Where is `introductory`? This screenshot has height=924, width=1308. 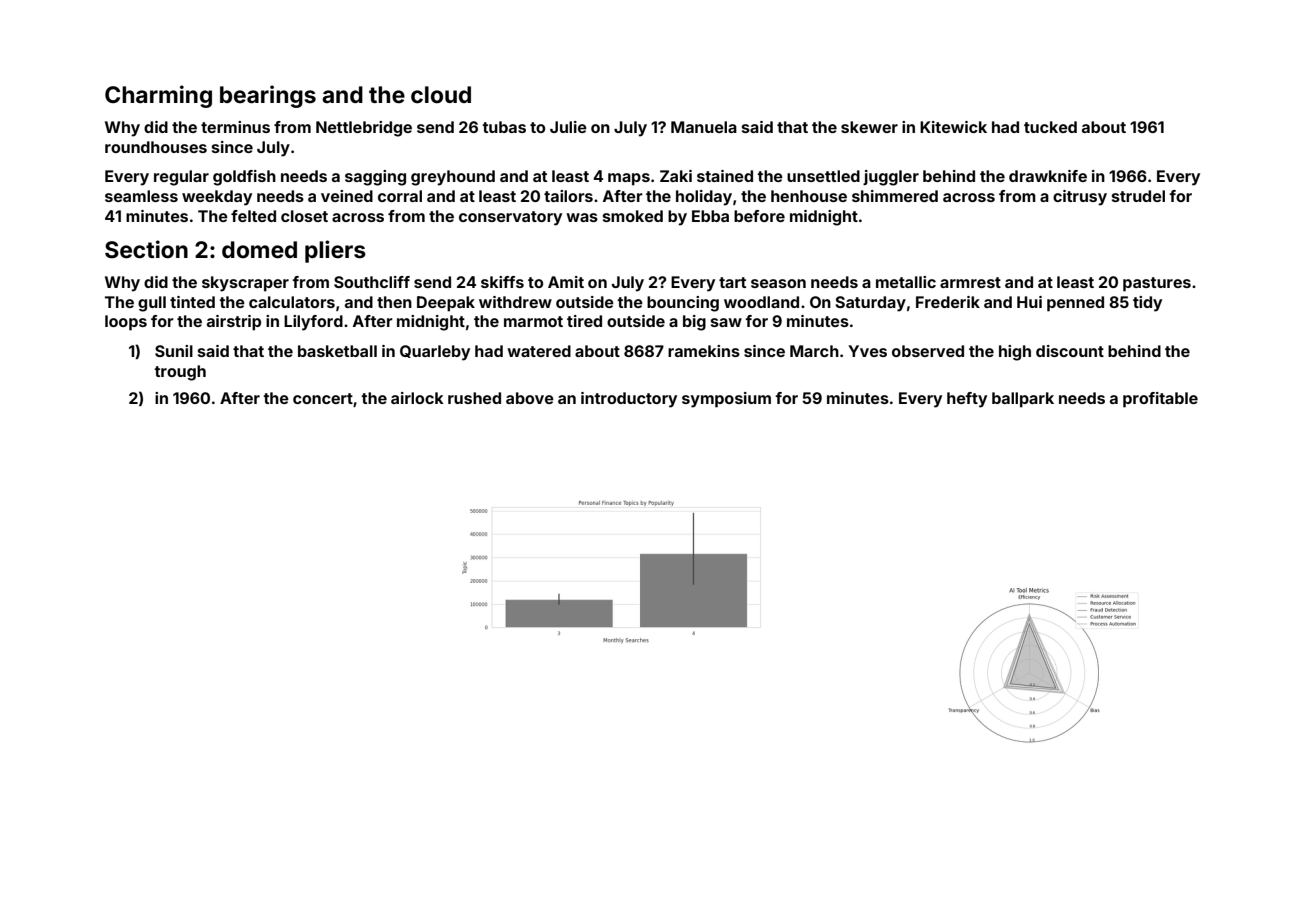
introductory is located at coordinates (629, 400).
